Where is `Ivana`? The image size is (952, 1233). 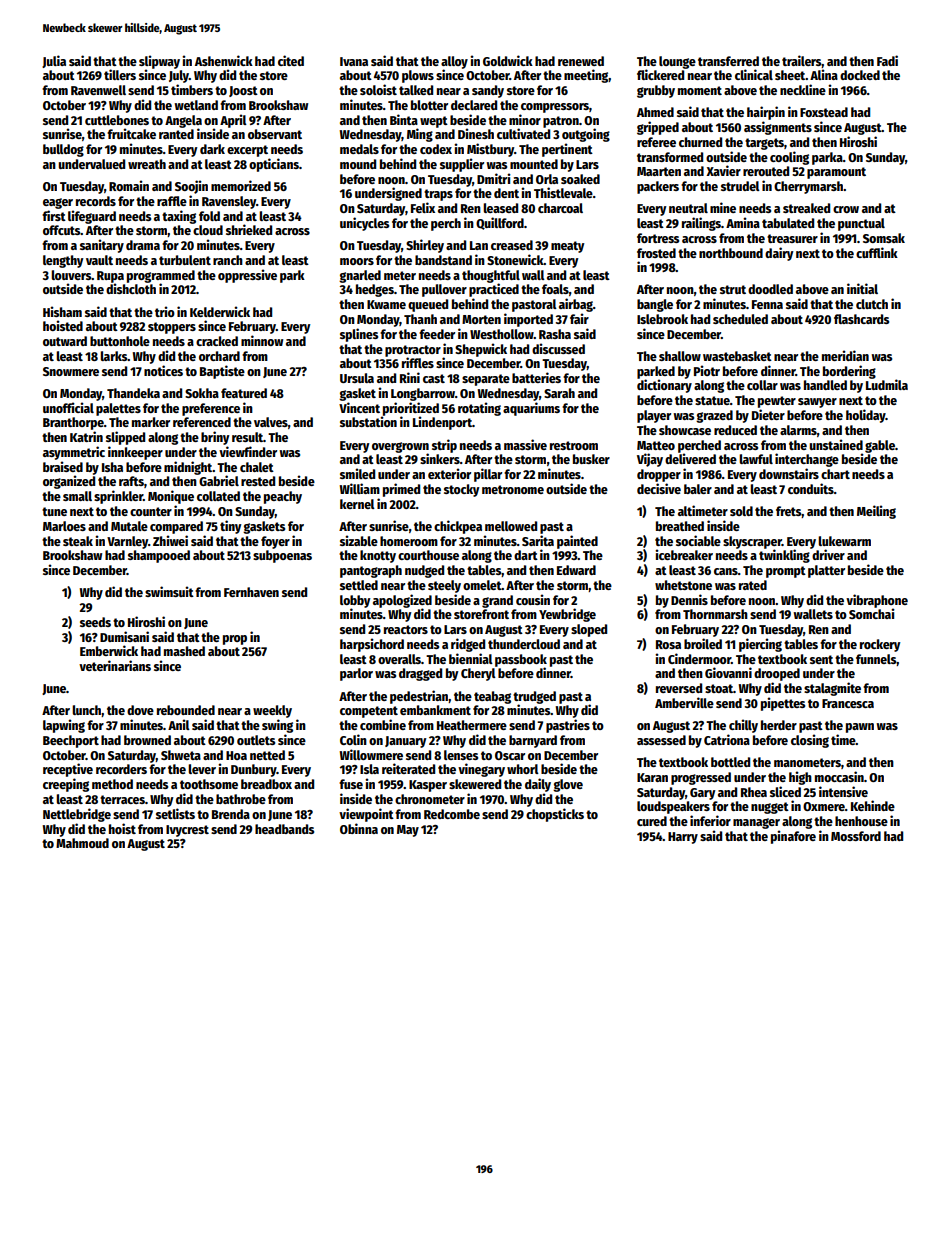 Ivana is located at coordinates (354, 61).
